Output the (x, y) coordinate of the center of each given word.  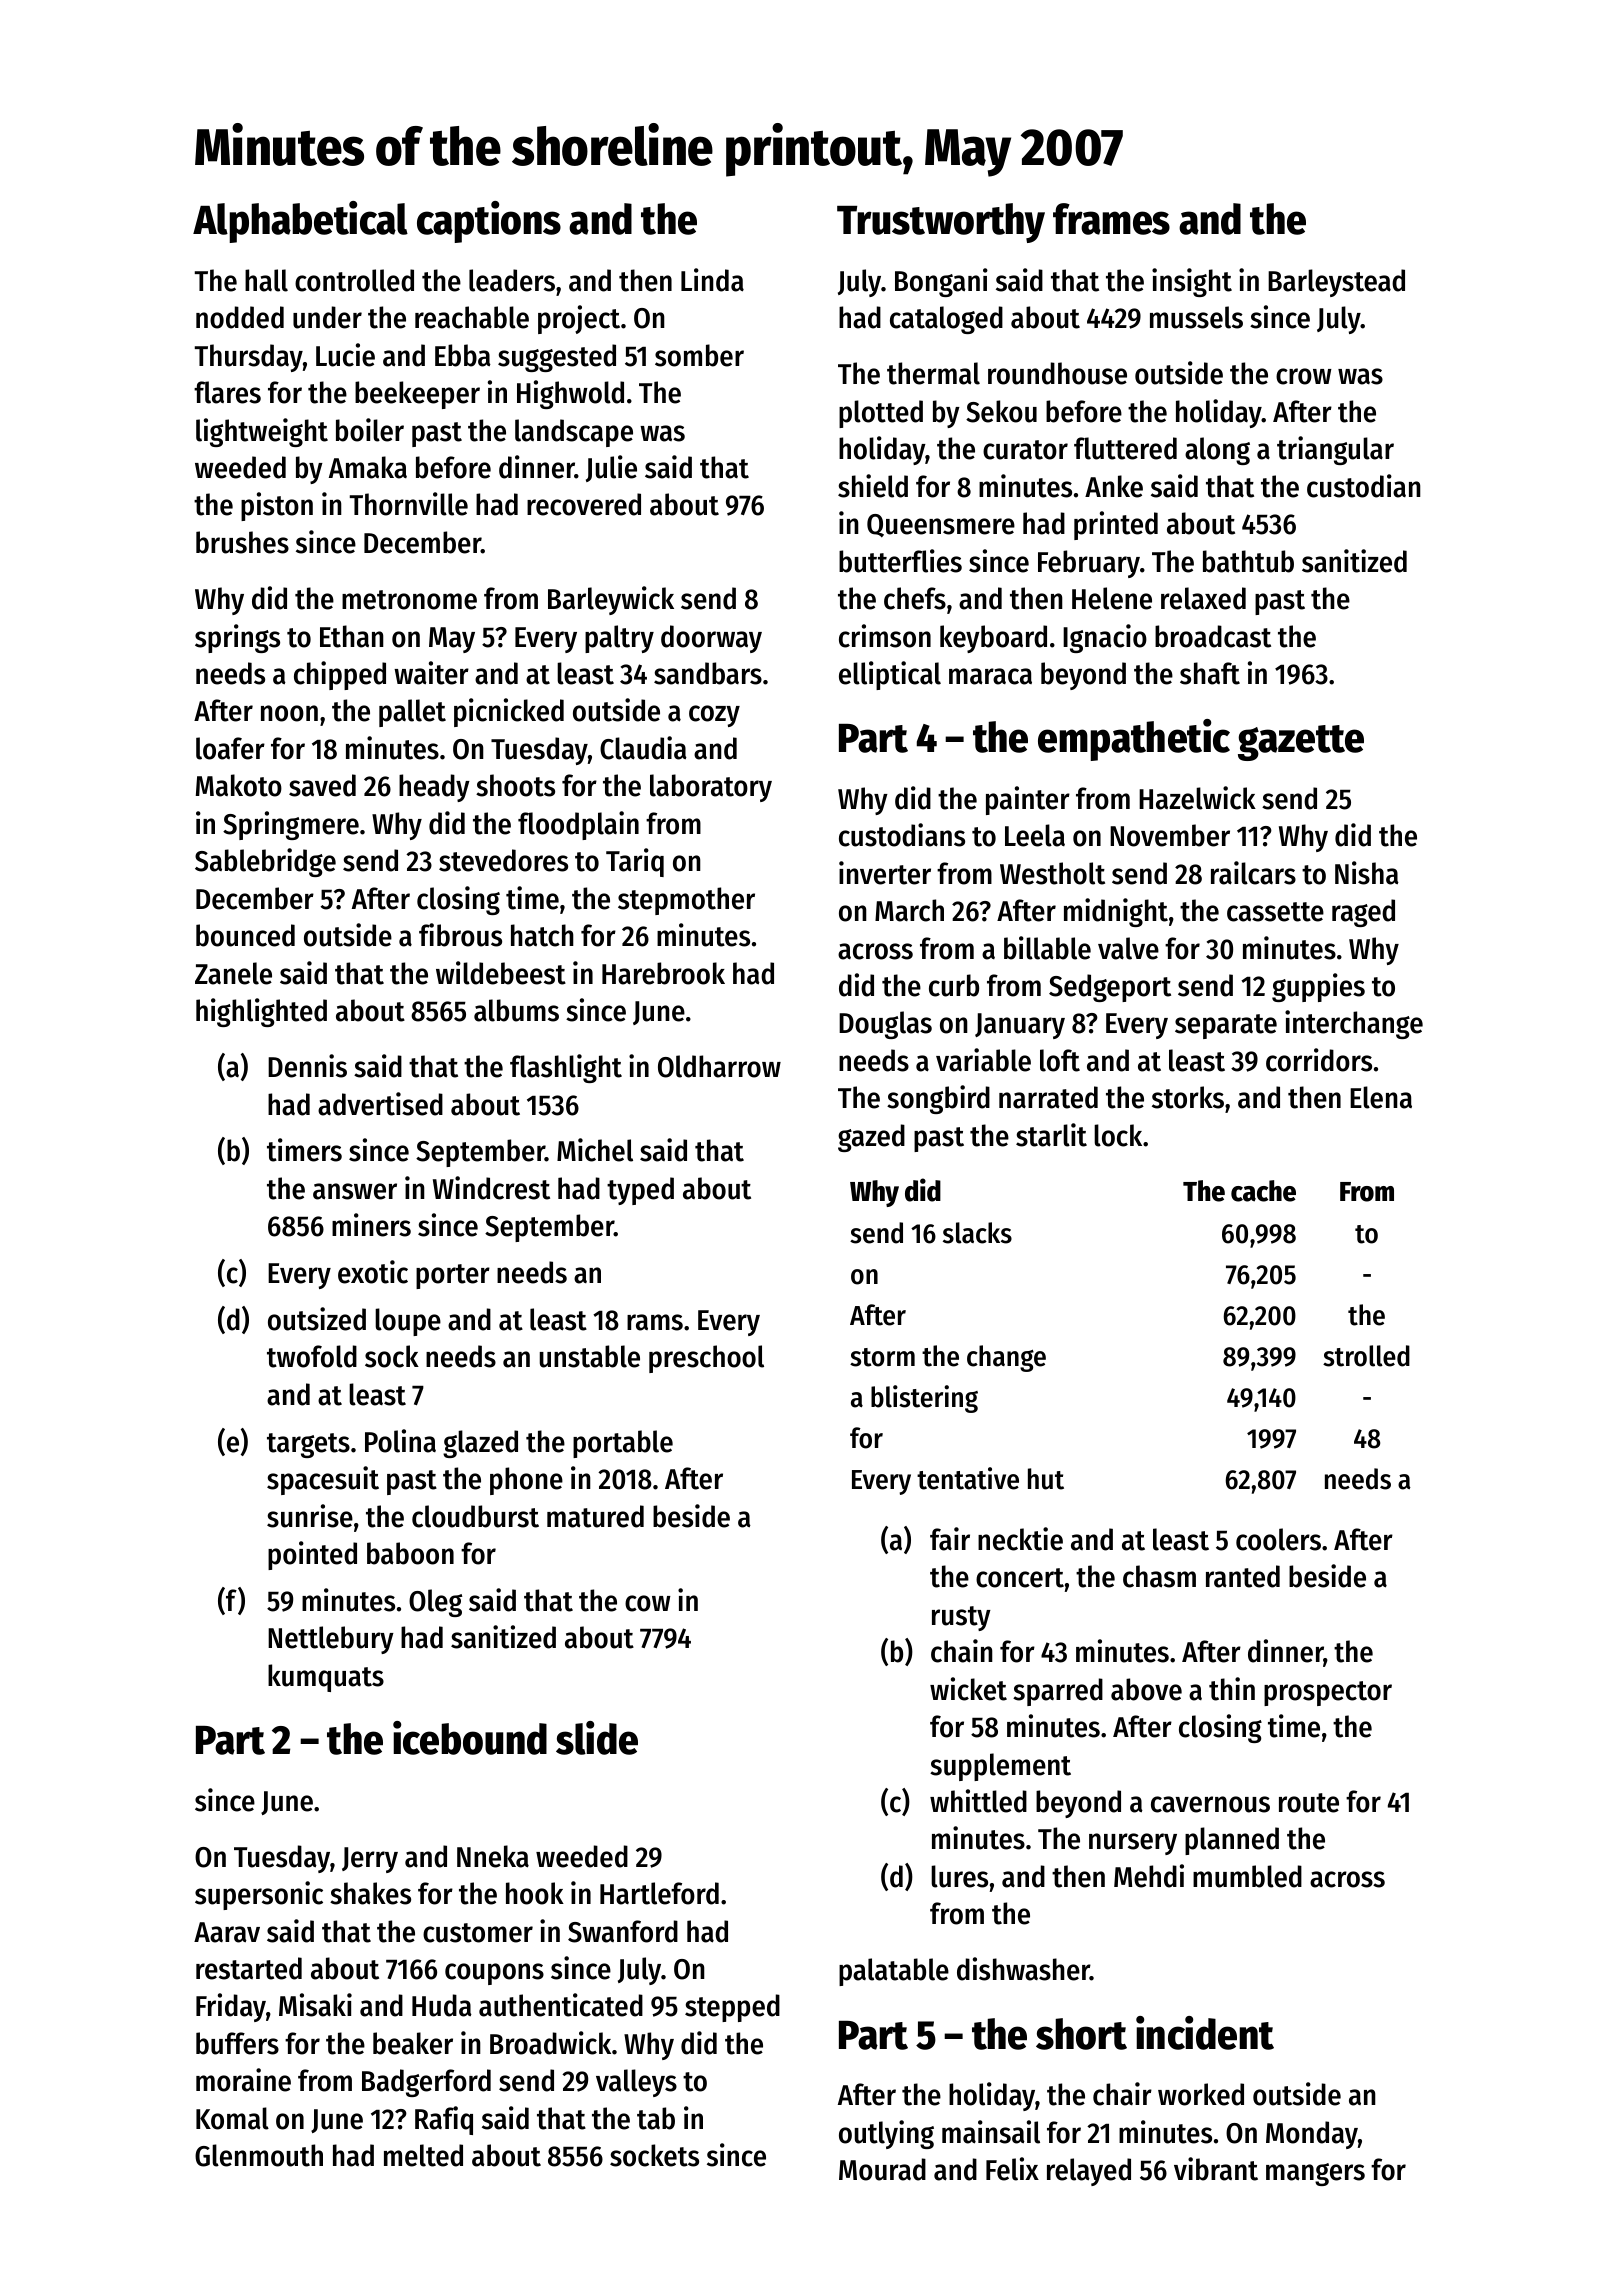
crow (1304, 376)
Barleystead (1336, 283)
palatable (894, 1972)
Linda (712, 280)
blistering (924, 1399)
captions (489, 222)
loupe (408, 1322)
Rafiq (444, 2120)
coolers (1278, 1539)
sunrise (310, 1516)
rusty (961, 1618)
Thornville (409, 504)
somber (699, 355)
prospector (1328, 1693)
